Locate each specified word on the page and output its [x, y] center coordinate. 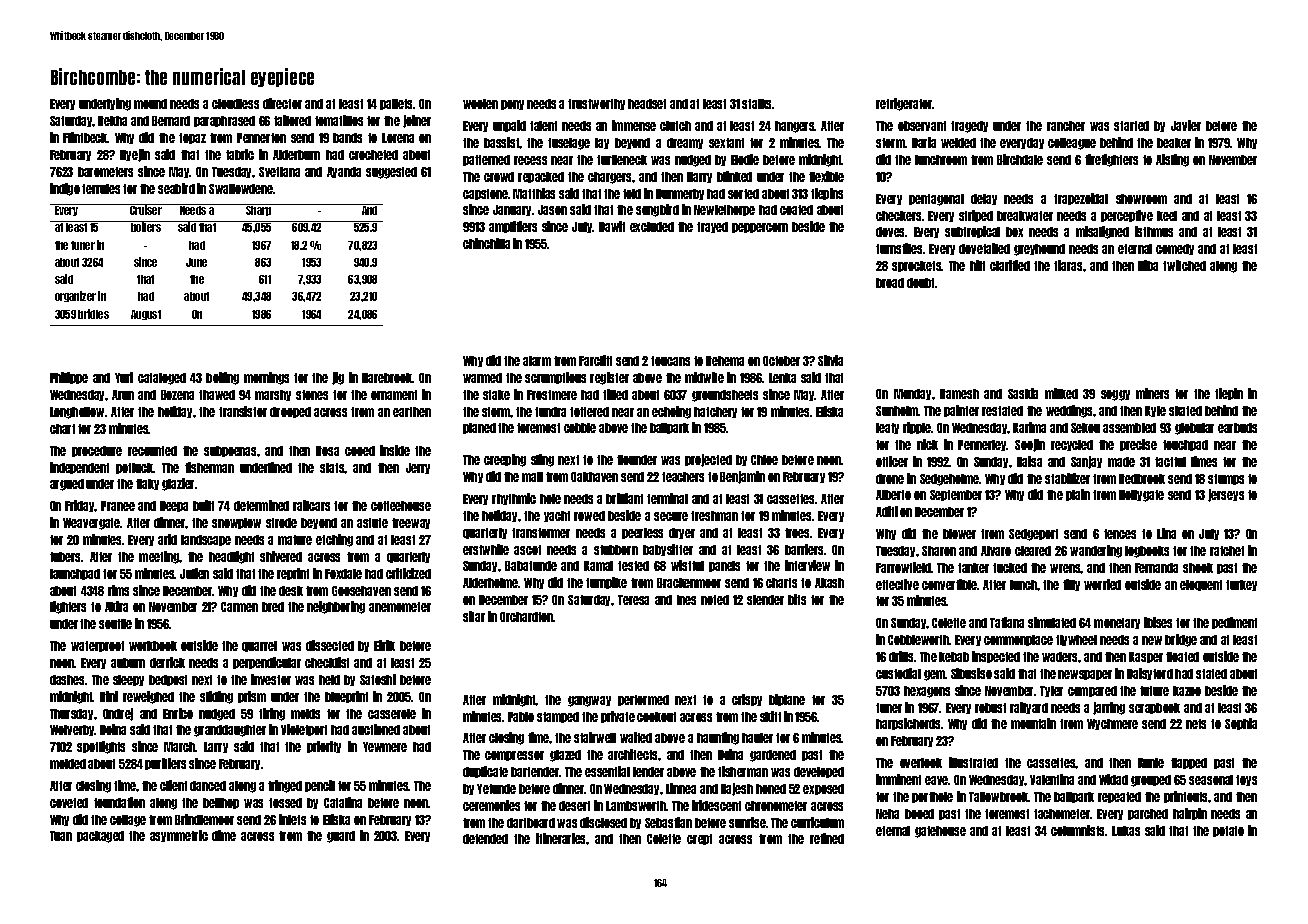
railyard [1029, 708]
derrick [167, 662]
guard [341, 837]
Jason [552, 210]
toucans [670, 361]
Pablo [521, 717]
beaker [1174, 143]
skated [1185, 411]
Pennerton [261, 138]
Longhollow [77, 413]
